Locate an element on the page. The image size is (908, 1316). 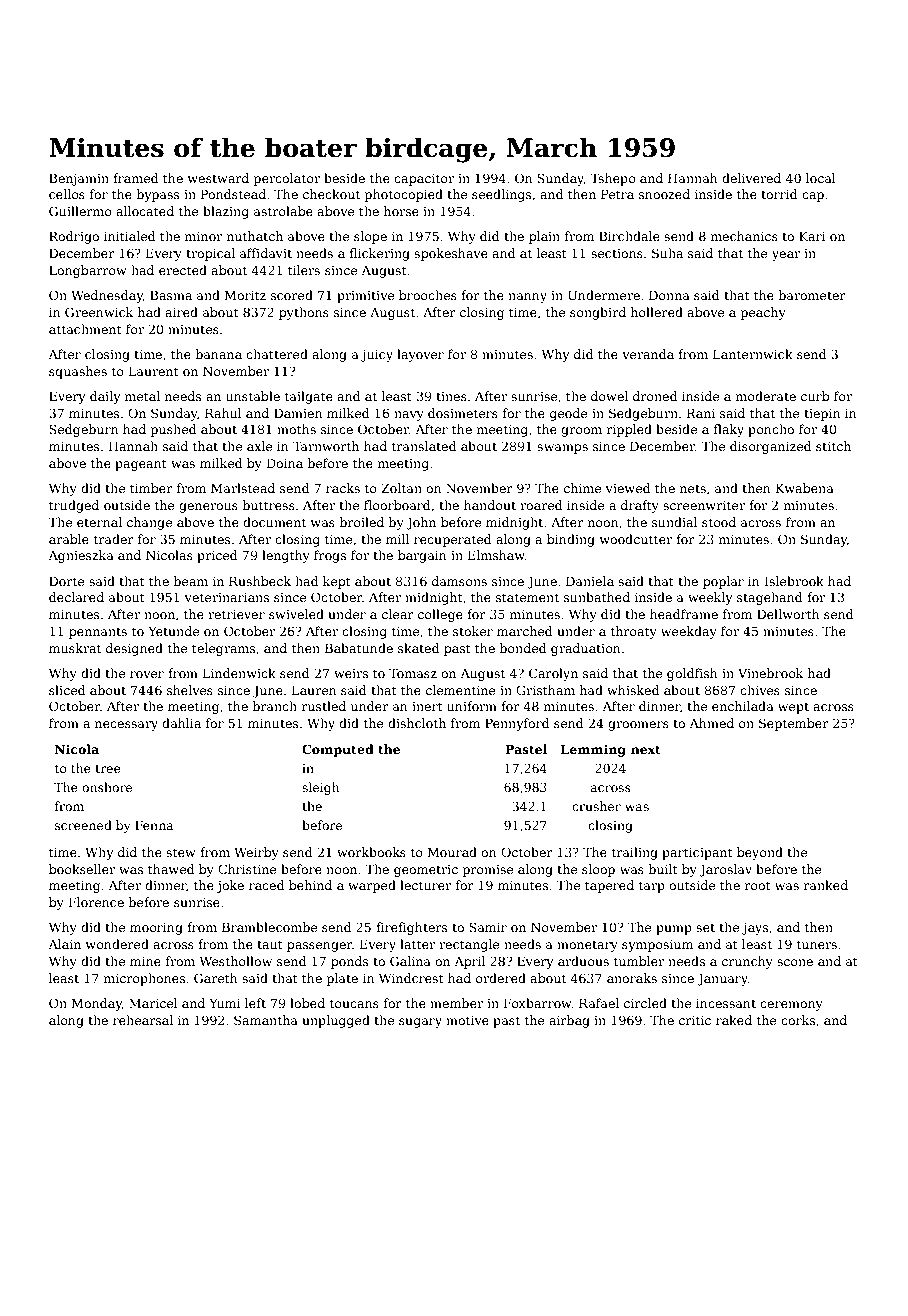
dishcloth is located at coordinates (417, 723).
